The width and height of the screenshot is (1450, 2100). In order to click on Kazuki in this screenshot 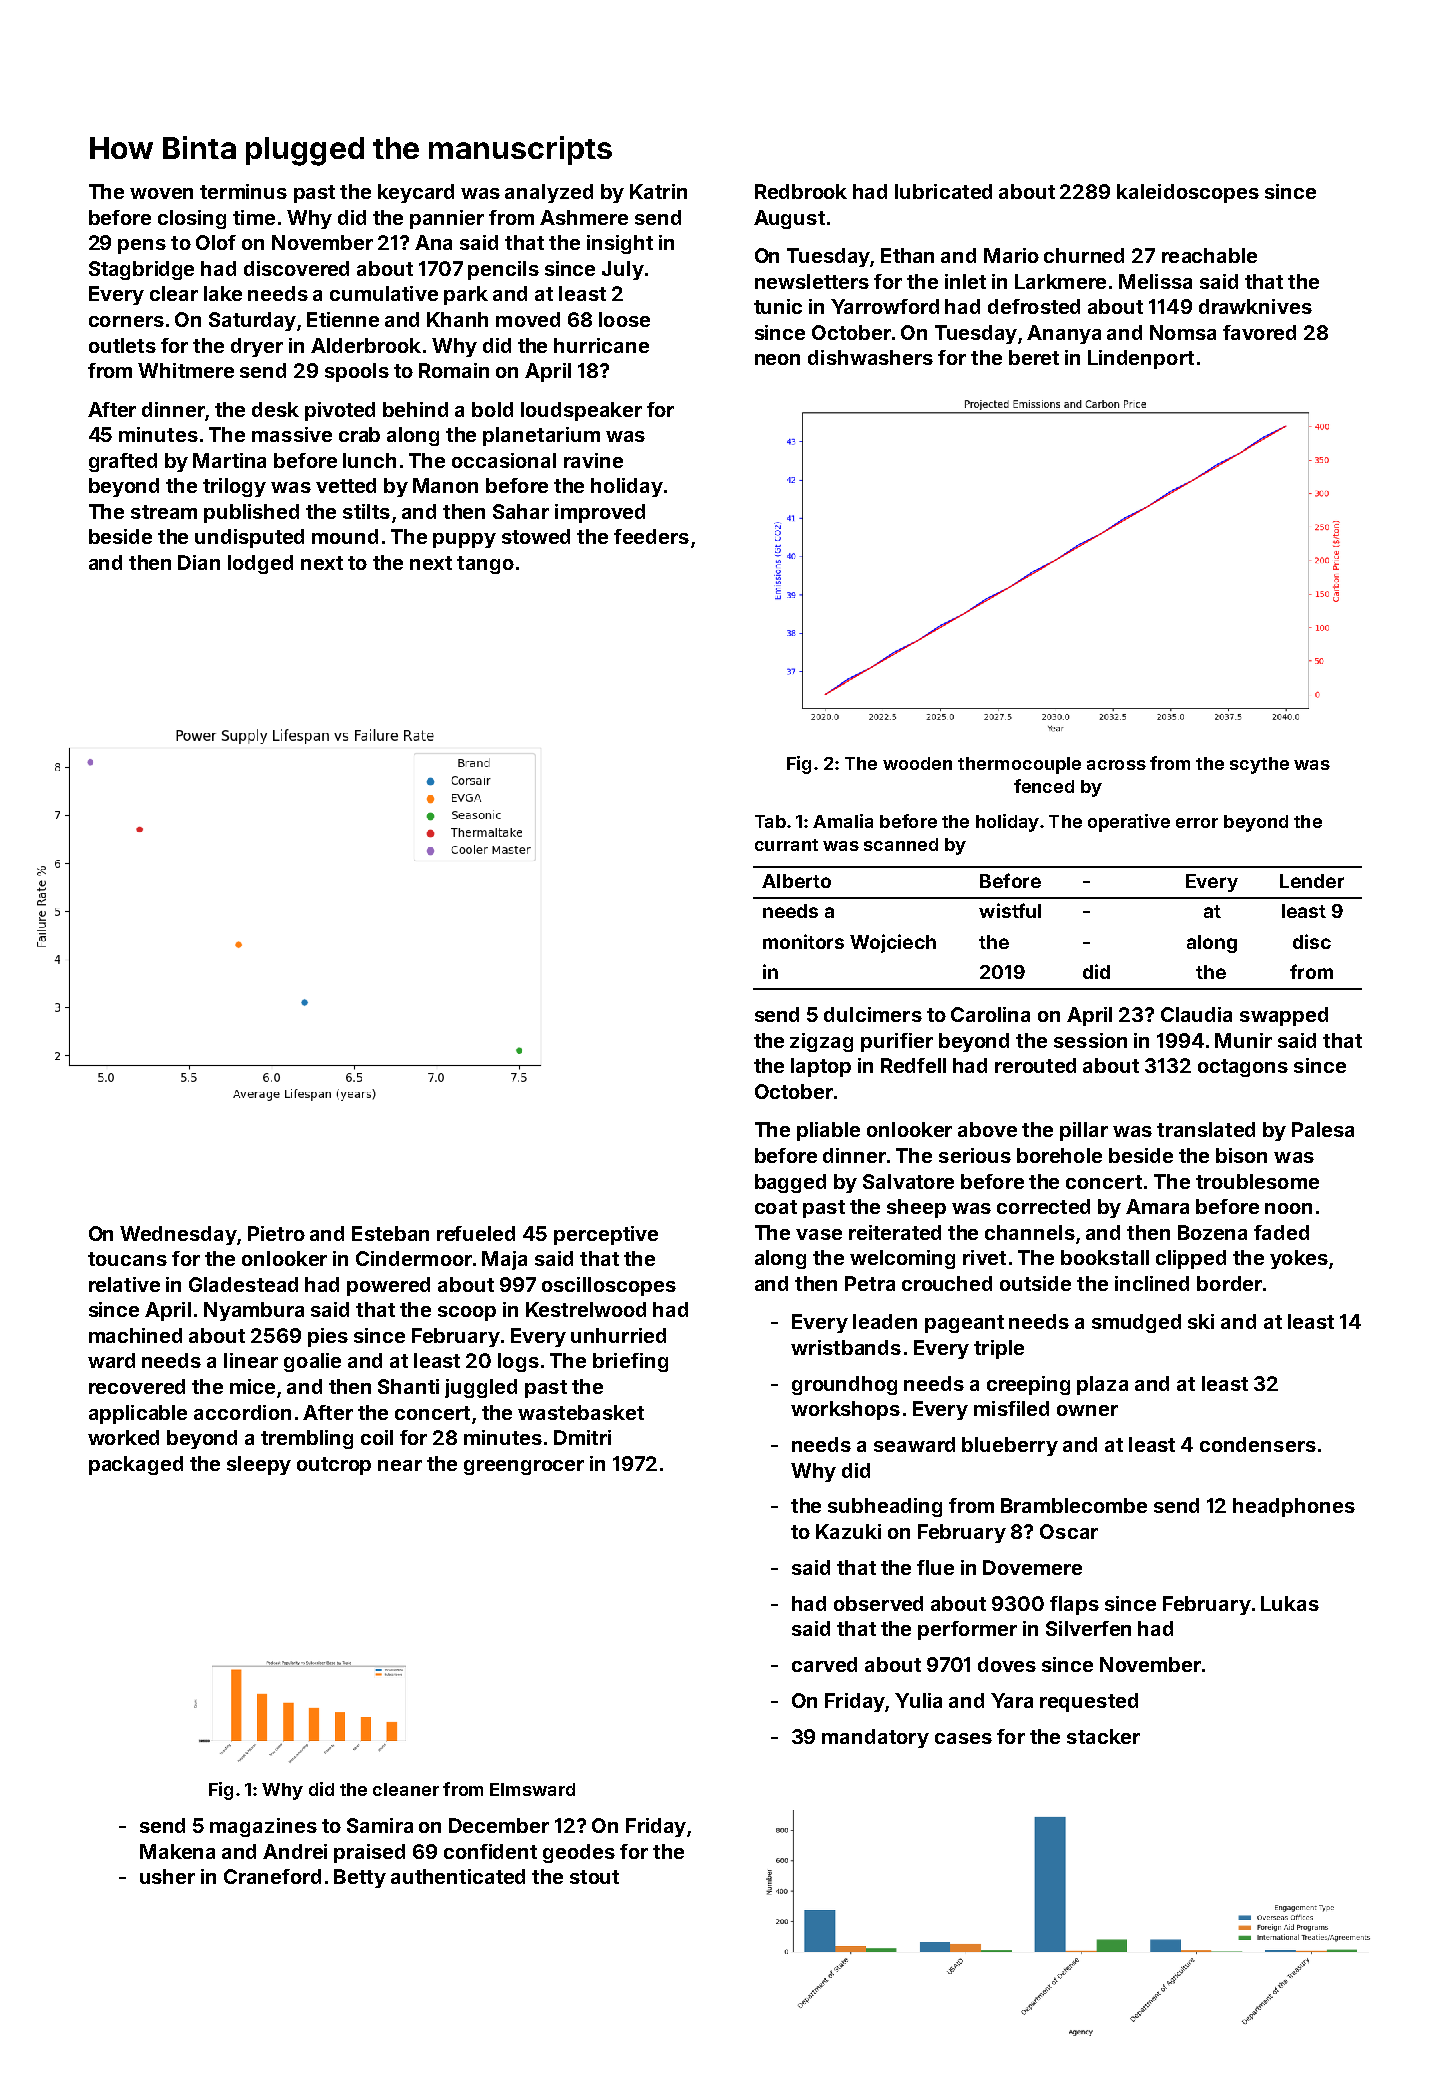, I will do `click(848, 1531)`.
